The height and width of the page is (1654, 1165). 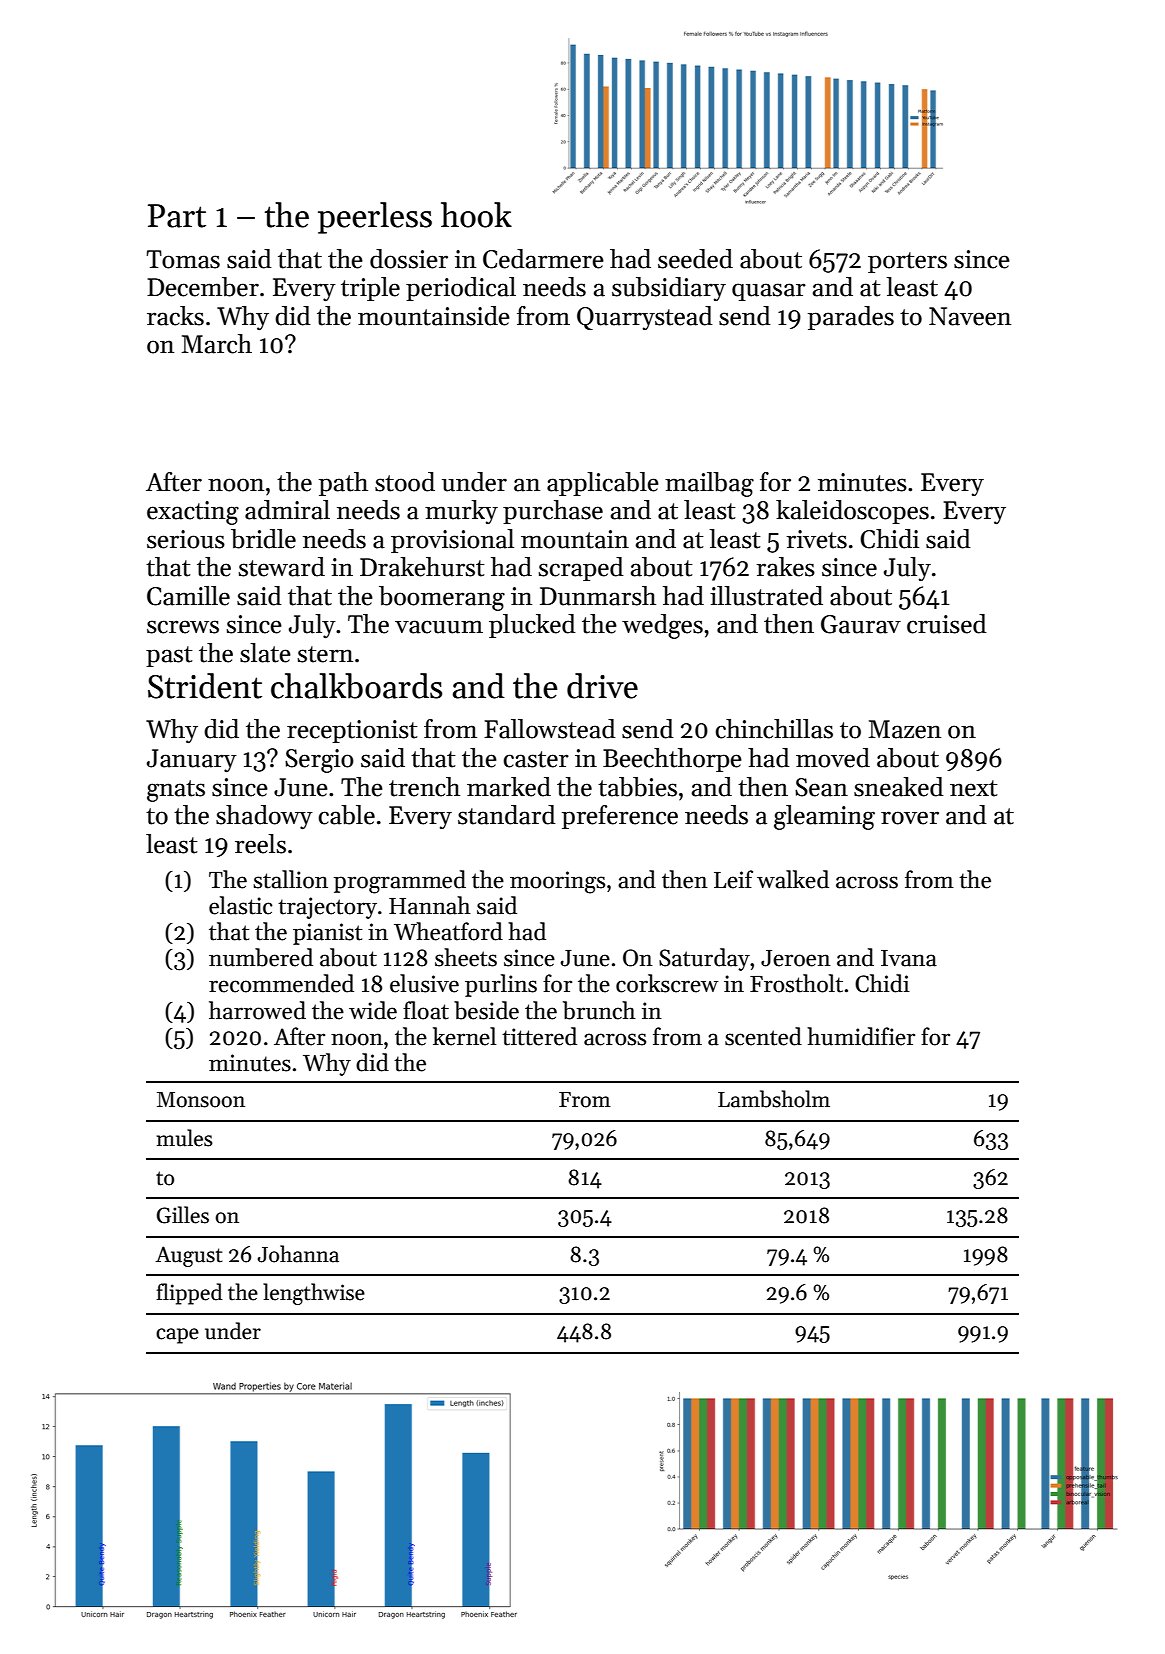 What do you see at coordinates (947, 624) in the page?
I see `cruised` at bounding box center [947, 624].
